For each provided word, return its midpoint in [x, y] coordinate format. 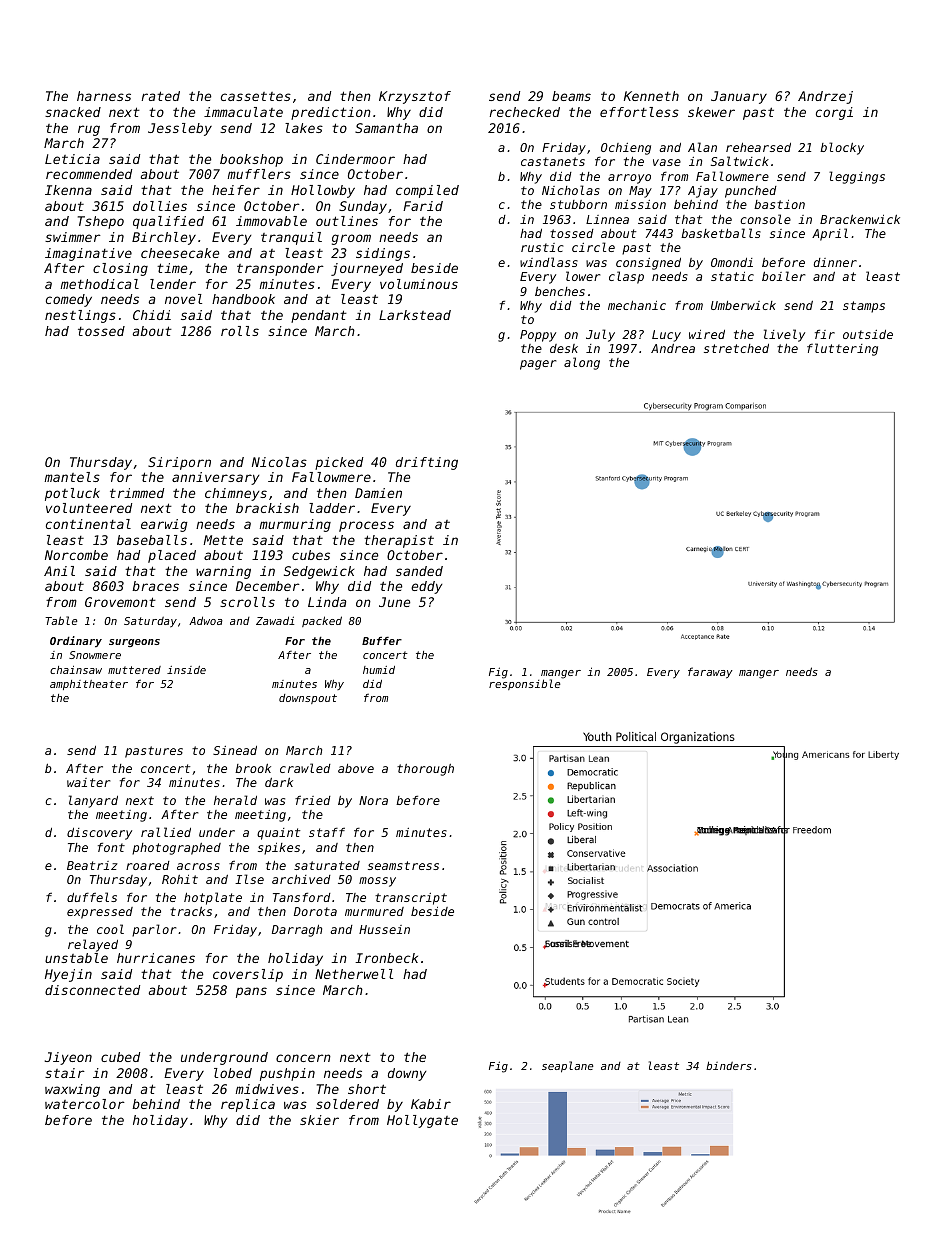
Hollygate [422, 1121]
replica [248, 1105]
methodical [100, 284]
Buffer [382, 640]
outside [868, 334]
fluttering [842, 349]
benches [560, 291]
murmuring [295, 525]
